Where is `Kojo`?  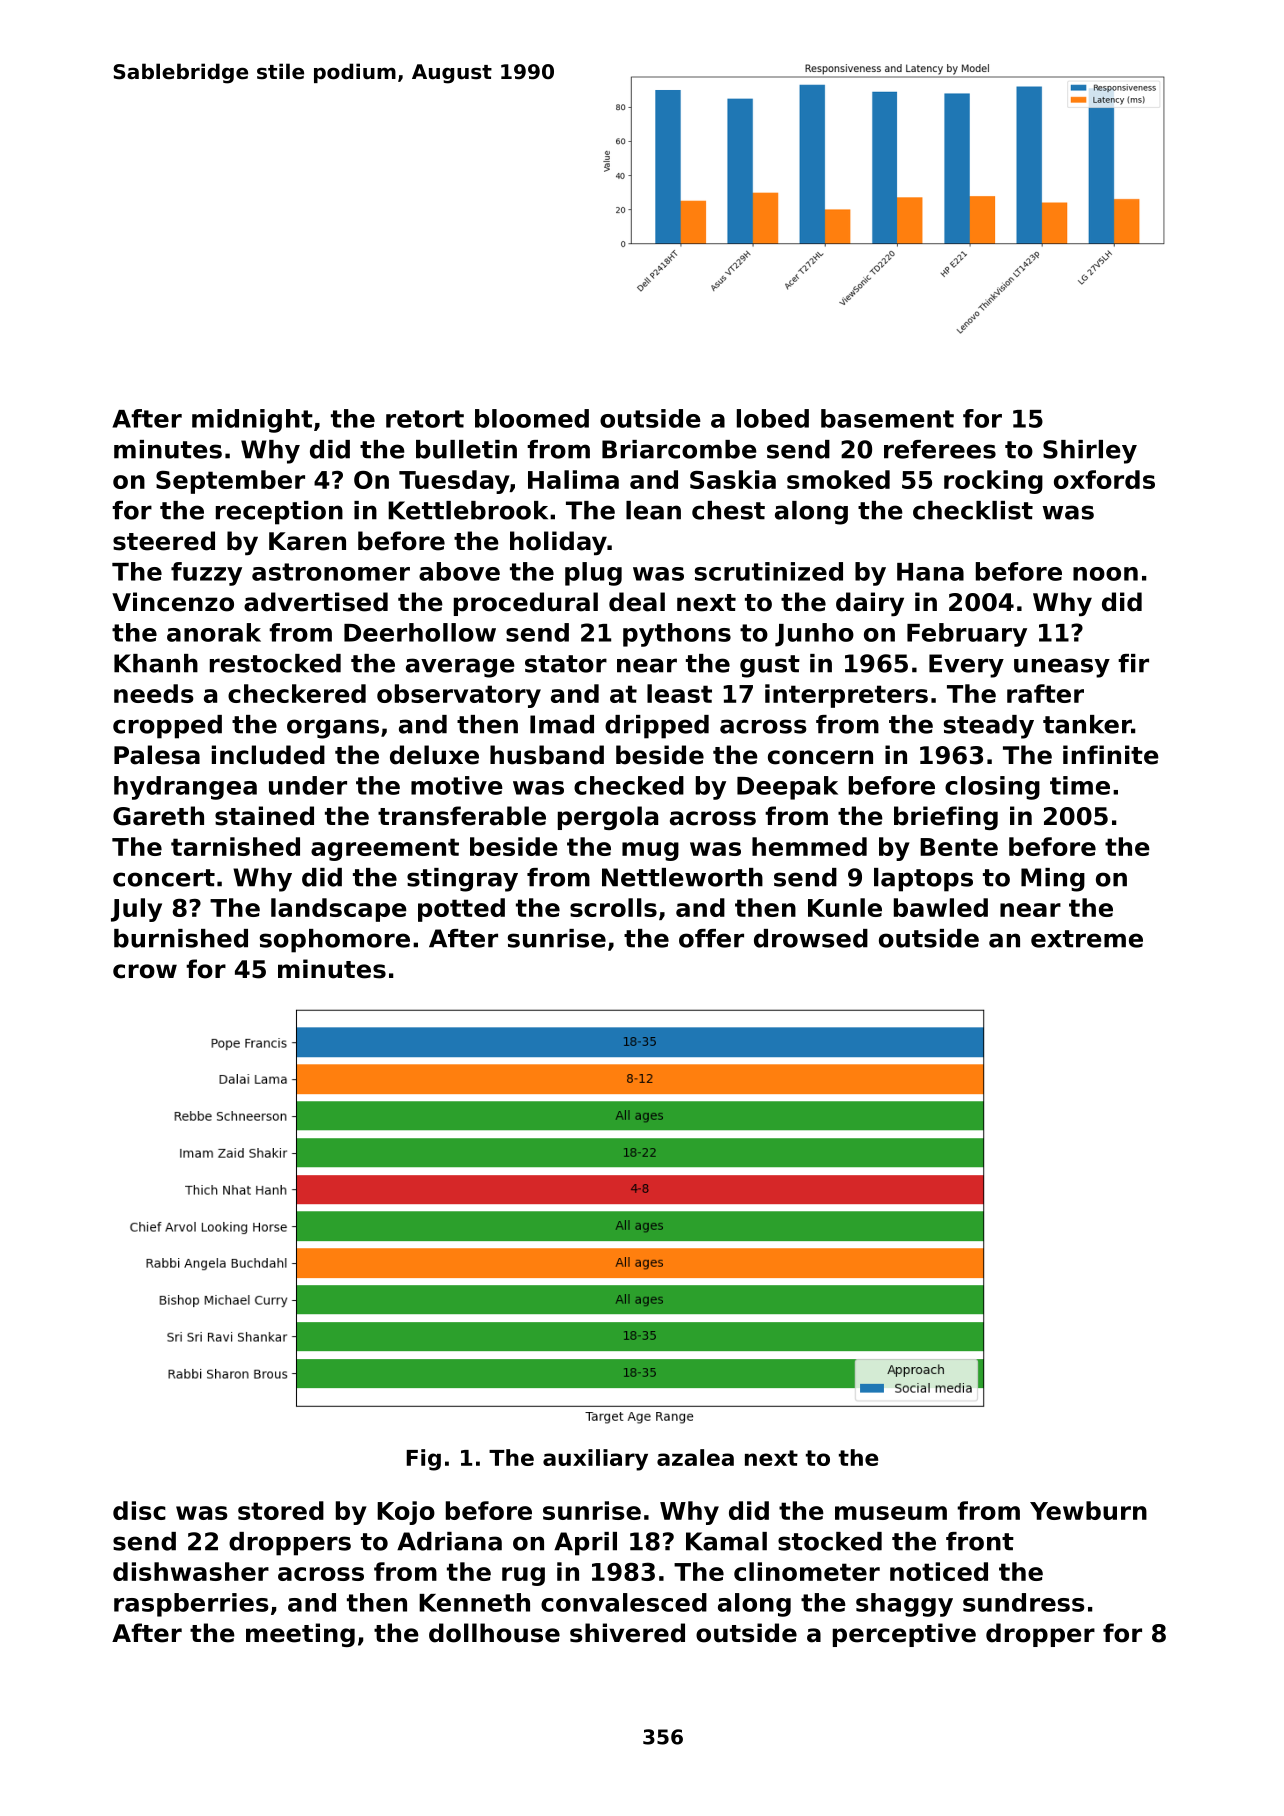 Kojo is located at coordinates (406, 1513).
